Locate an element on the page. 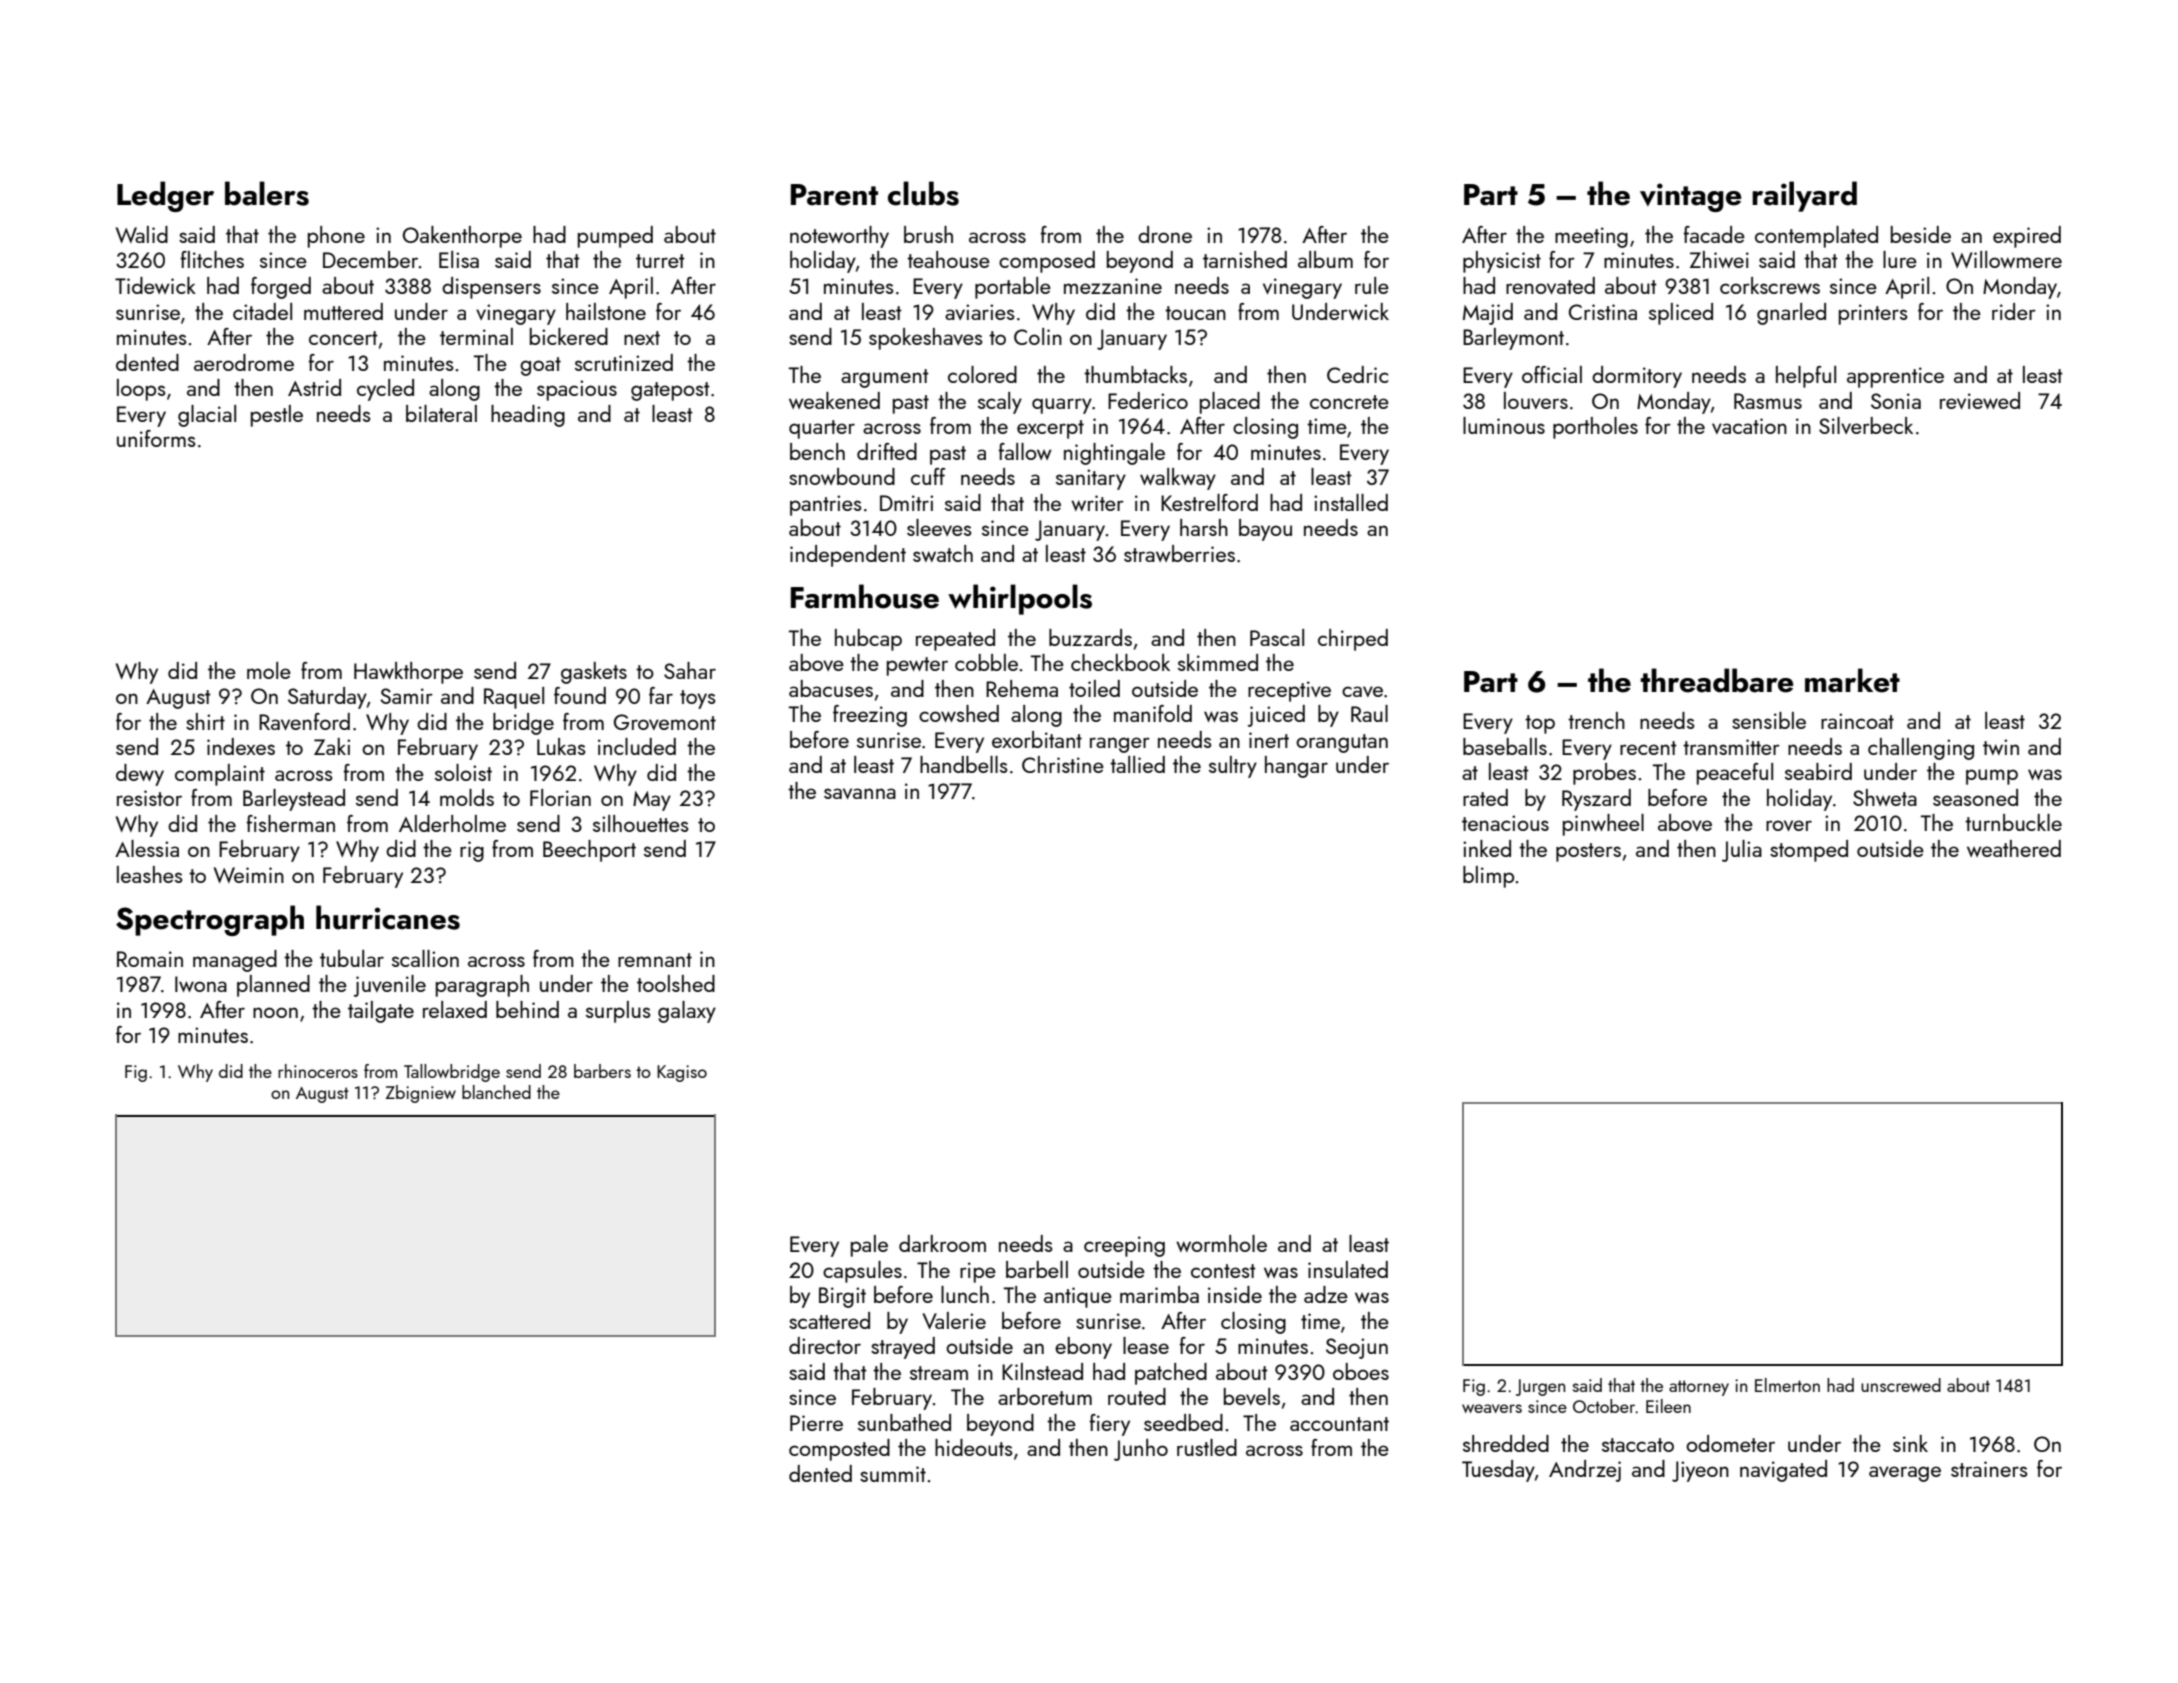  director is located at coordinates (825, 1345).
